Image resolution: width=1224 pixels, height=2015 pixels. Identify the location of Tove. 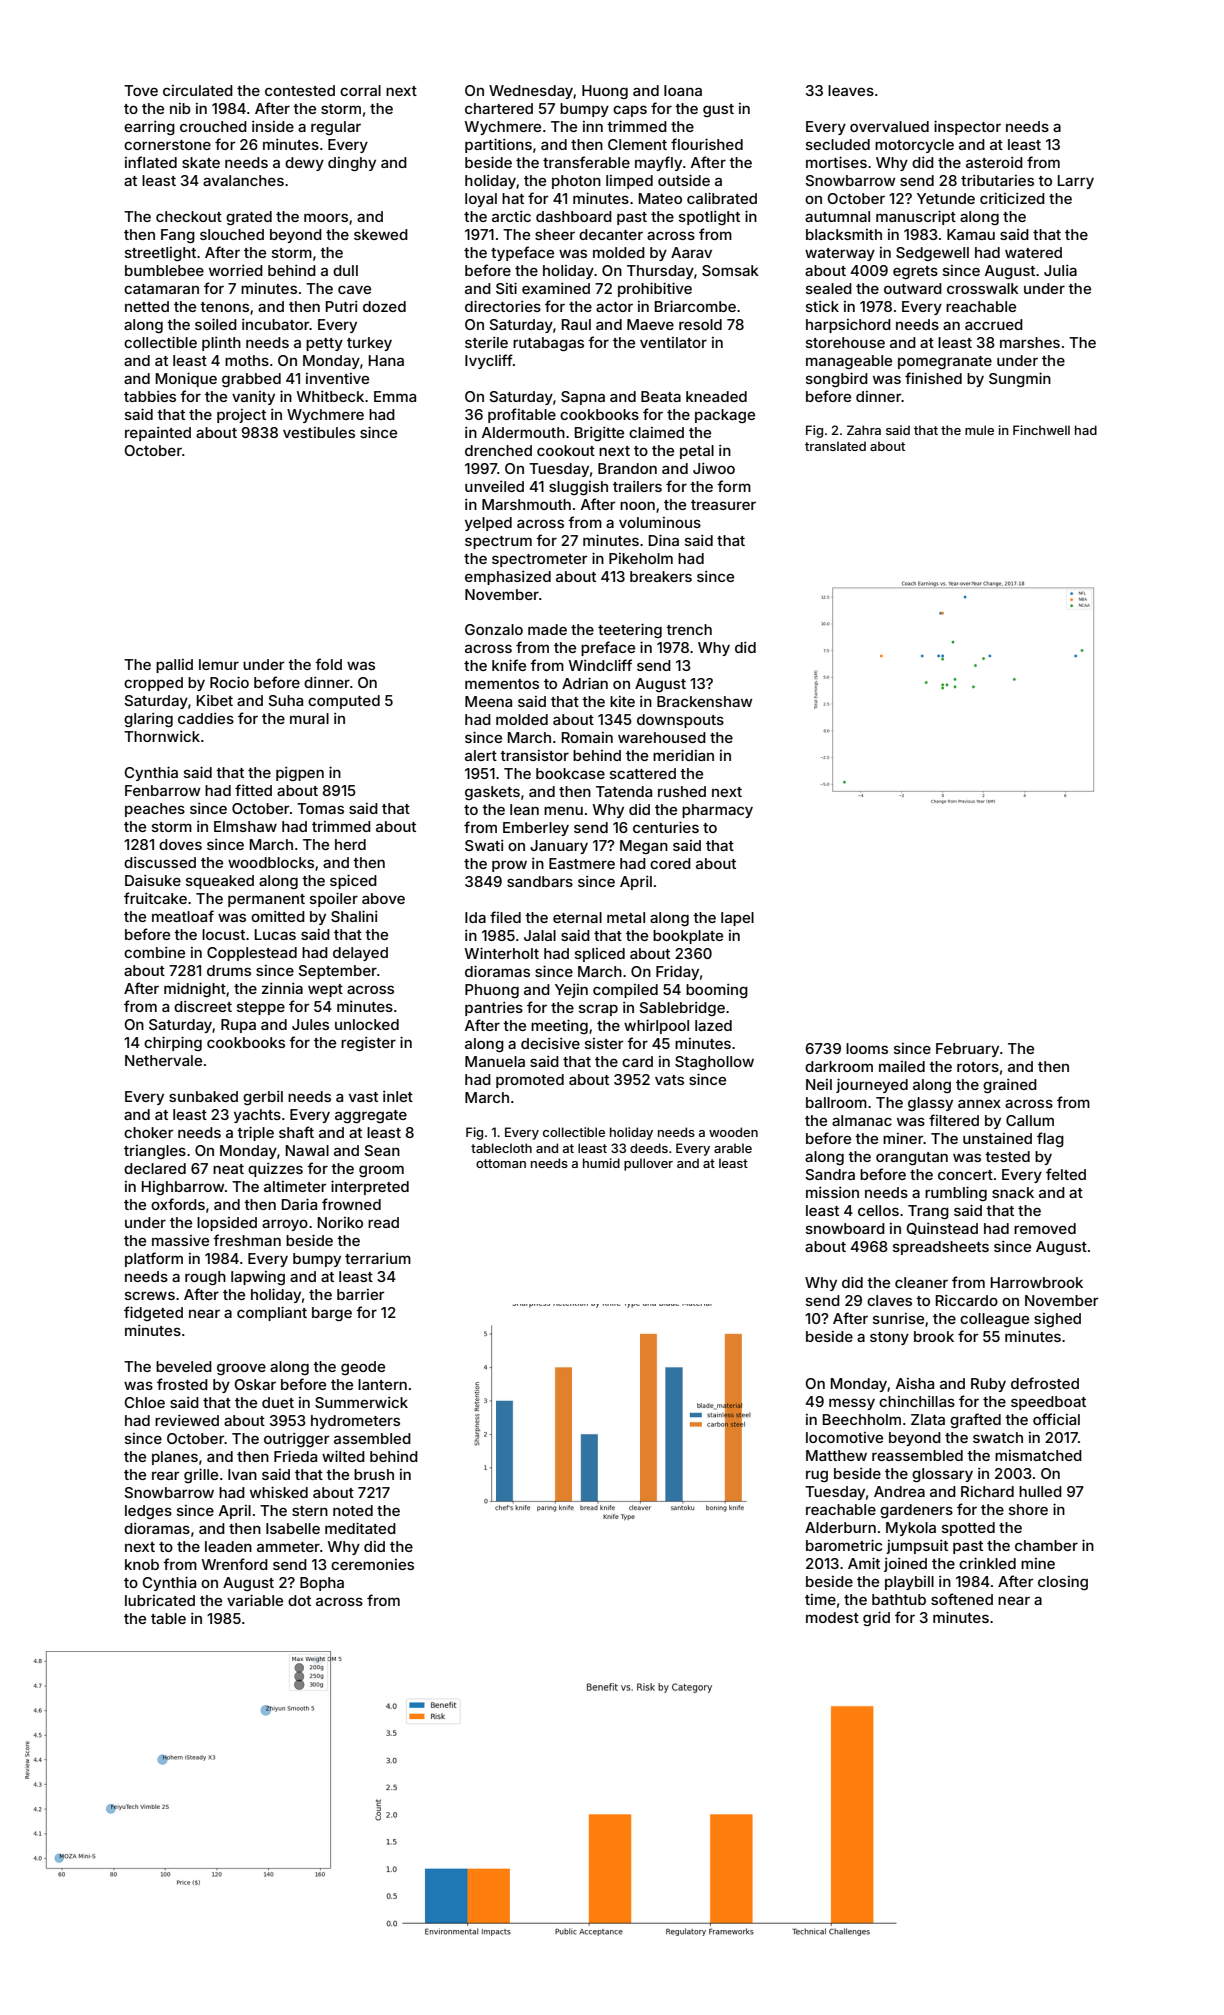
(141, 90).
